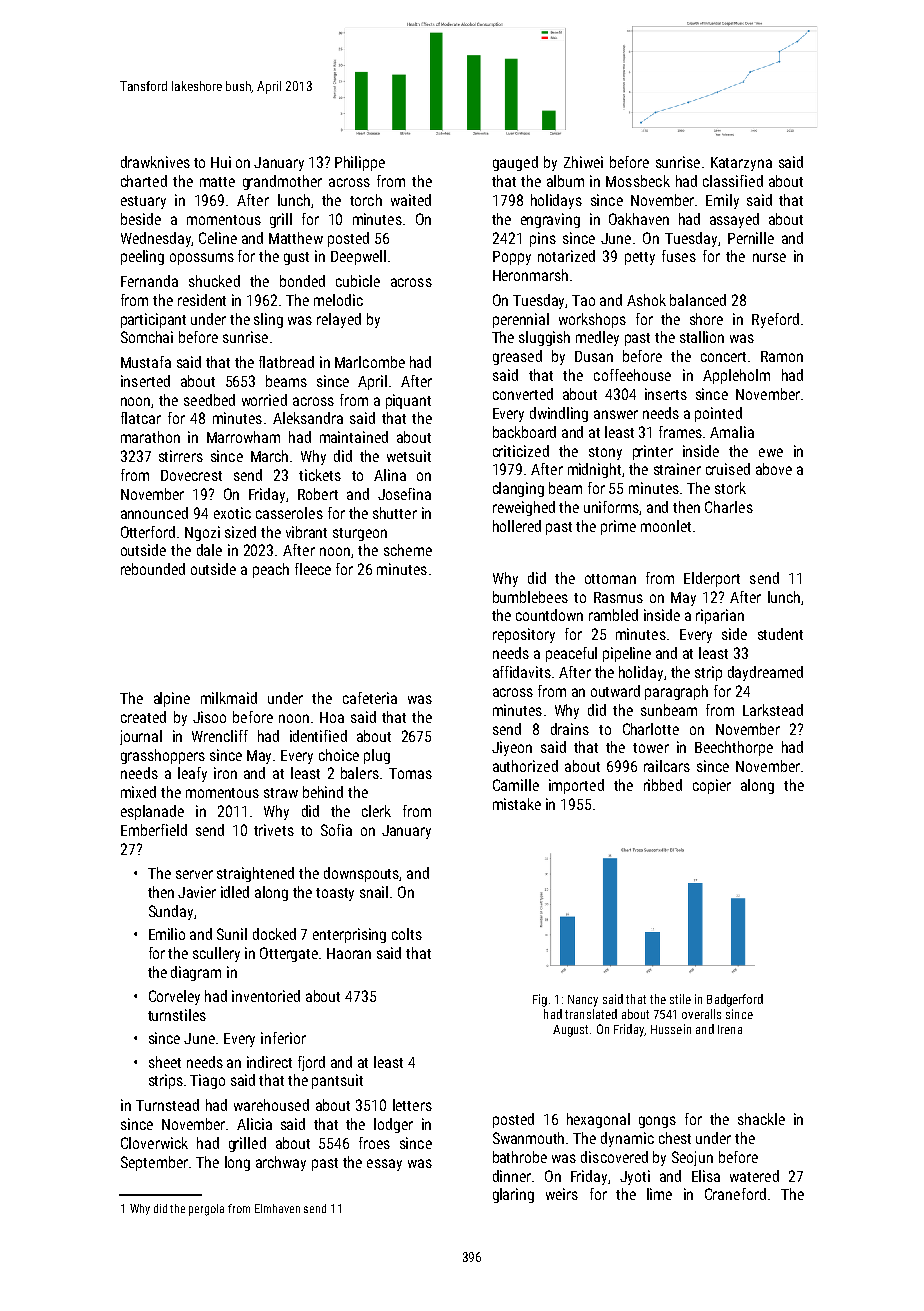  Describe the element at coordinates (206, 1210) in the page. I see `pergola` at that location.
